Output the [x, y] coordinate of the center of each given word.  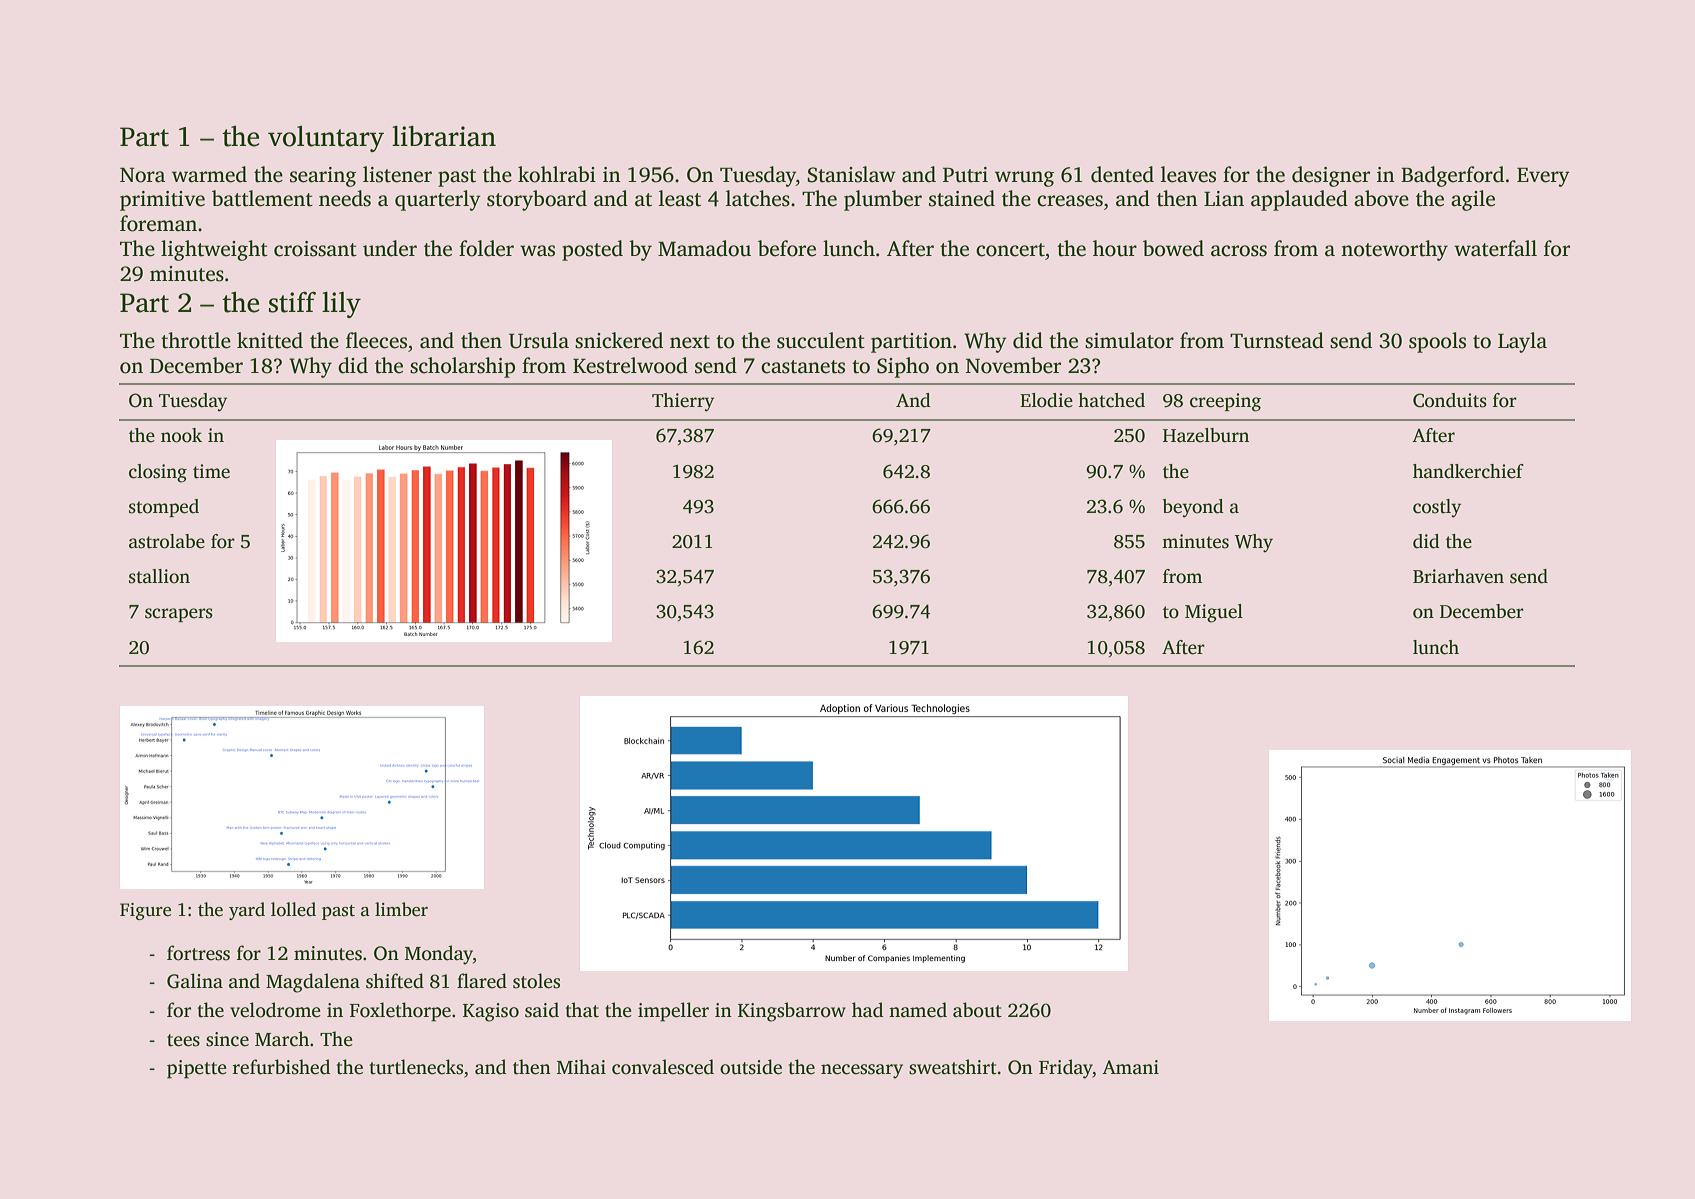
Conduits [1450, 400]
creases [1070, 201]
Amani [1130, 1067]
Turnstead [1277, 340]
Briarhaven [1458, 576]
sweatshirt [953, 1067]
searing [323, 177]
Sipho [903, 367]
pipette [197, 1069]
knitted [270, 340]
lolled [293, 909]
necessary [862, 1071]
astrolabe [167, 541]
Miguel [1214, 613]
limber [401, 909]
